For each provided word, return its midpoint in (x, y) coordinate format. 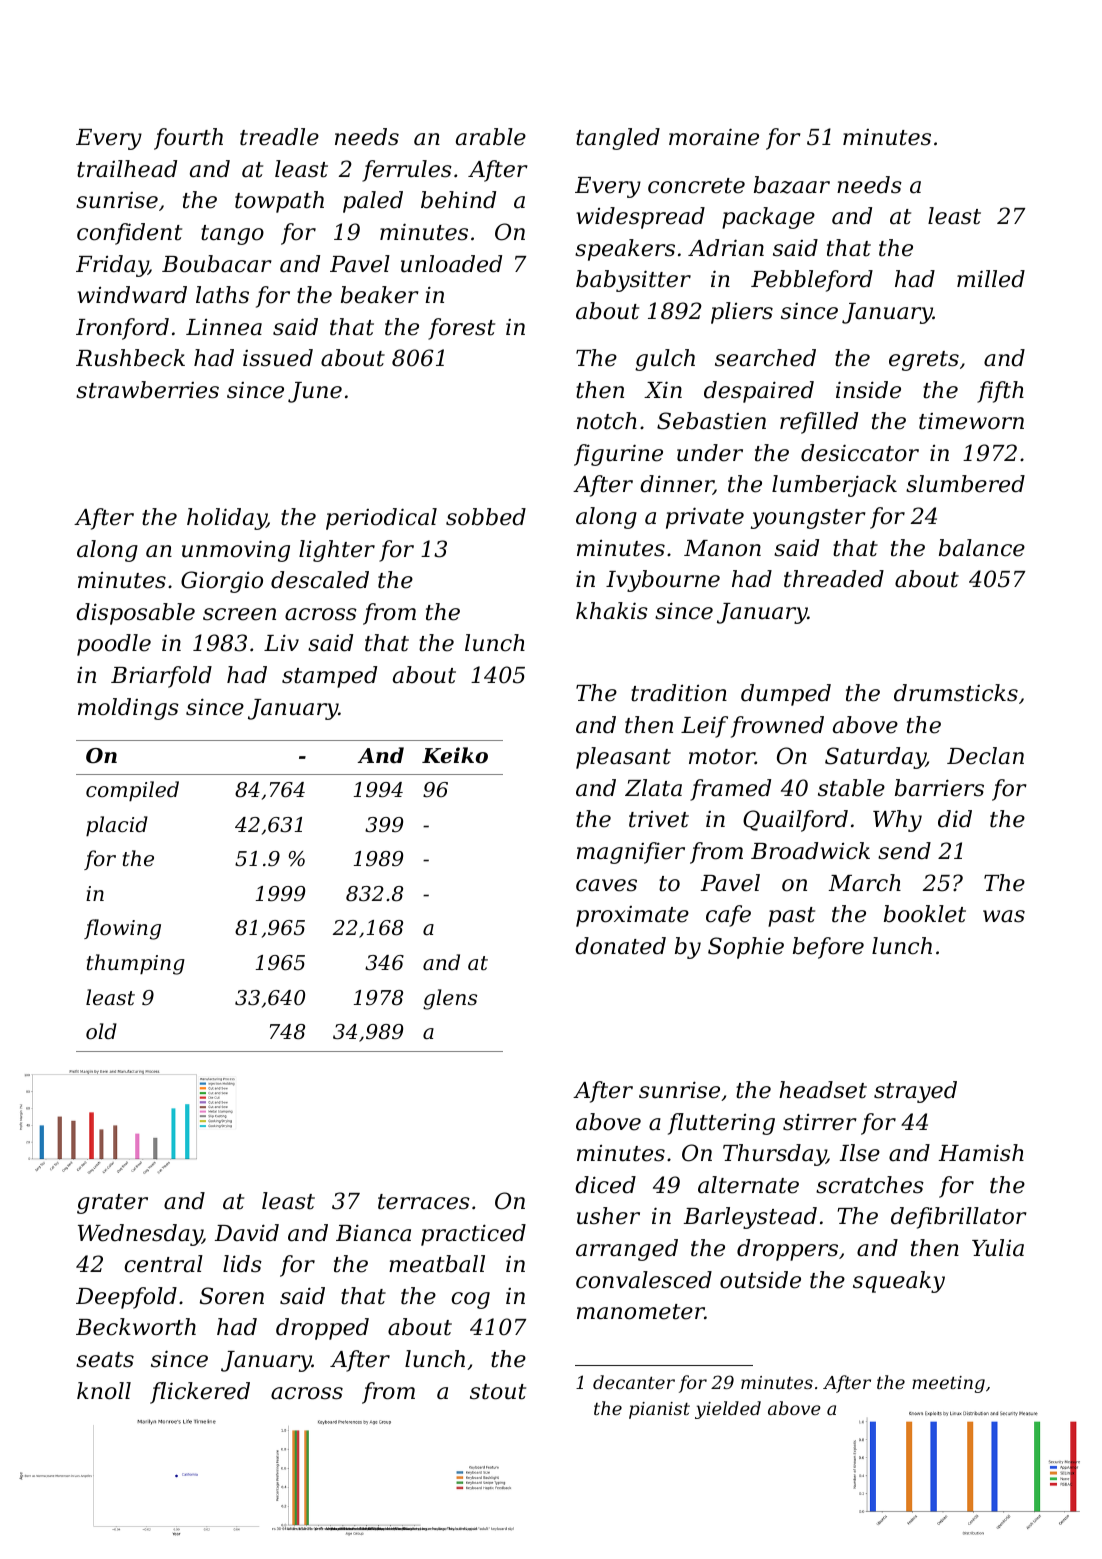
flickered (200, 1393)
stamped (329, 677)
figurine (618, 455)
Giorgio (222, 582)
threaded (834, 579)
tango (232, 235)
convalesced (644, 1280)
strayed (915, 1092)
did (955, 819)
